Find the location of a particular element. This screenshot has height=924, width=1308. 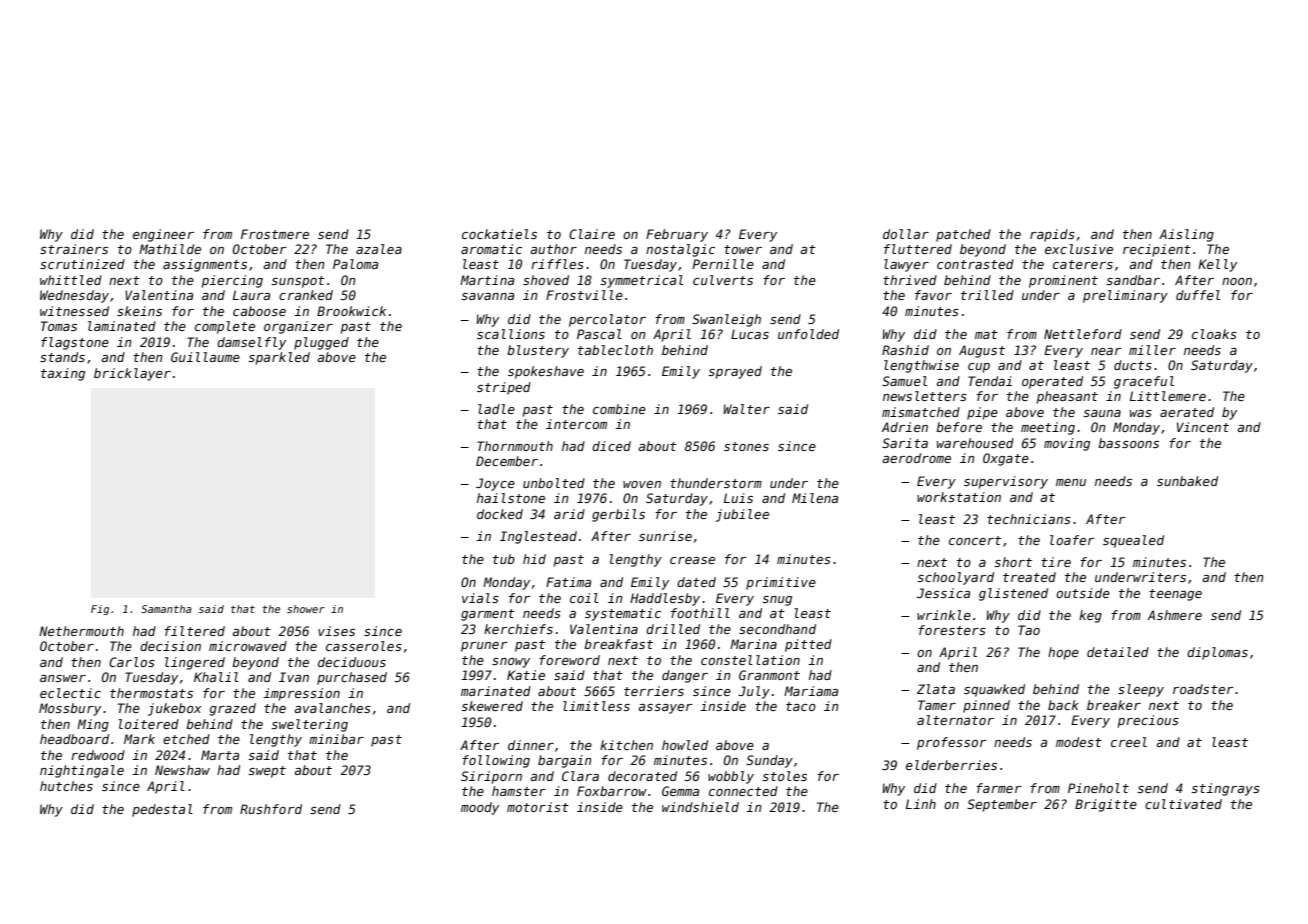

December is located at coordinates (507, 461).
